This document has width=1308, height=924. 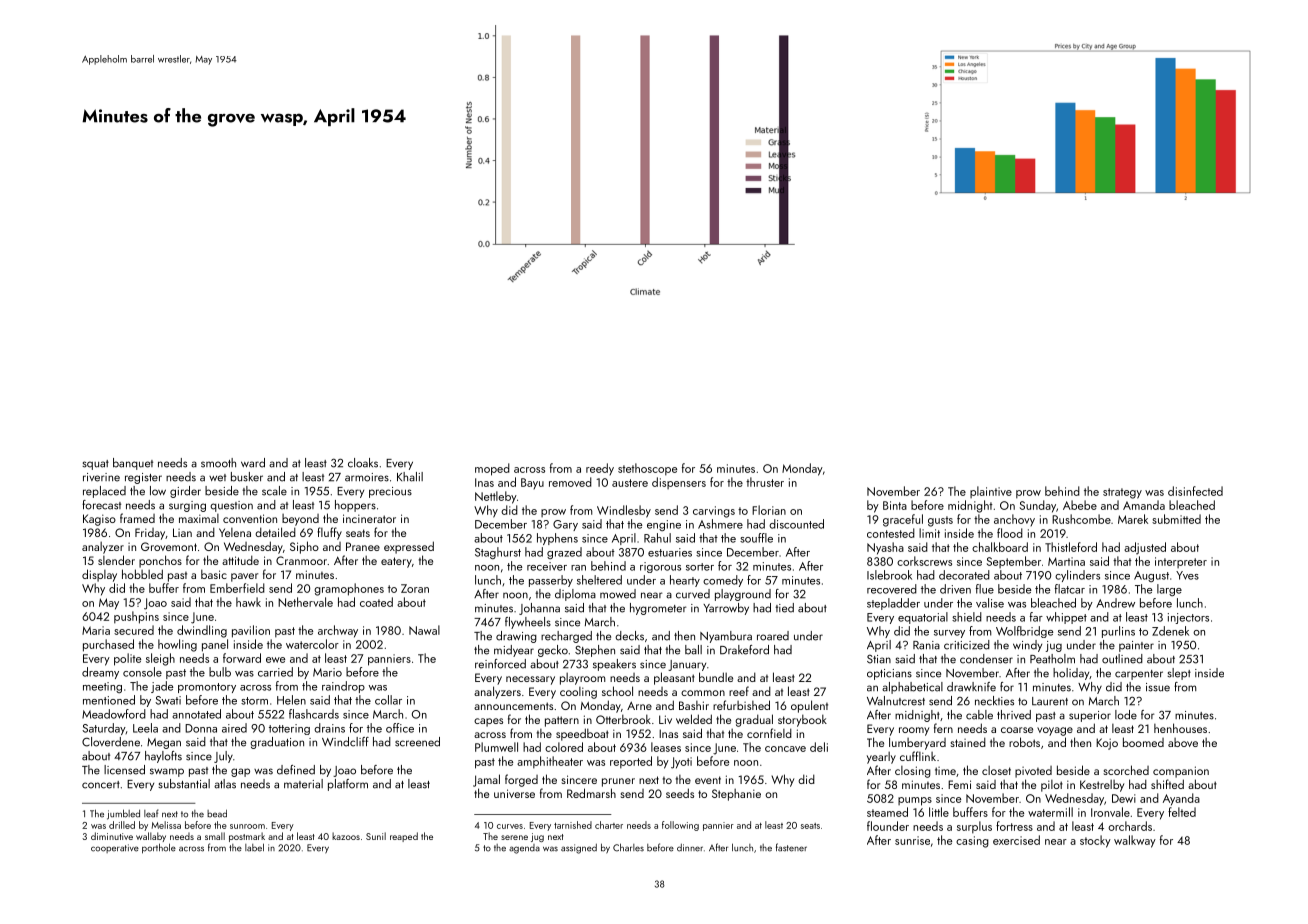 What do you see at coordinates (690, 848) in the document?
I see `dinner` at bounding box center [690, 848].
